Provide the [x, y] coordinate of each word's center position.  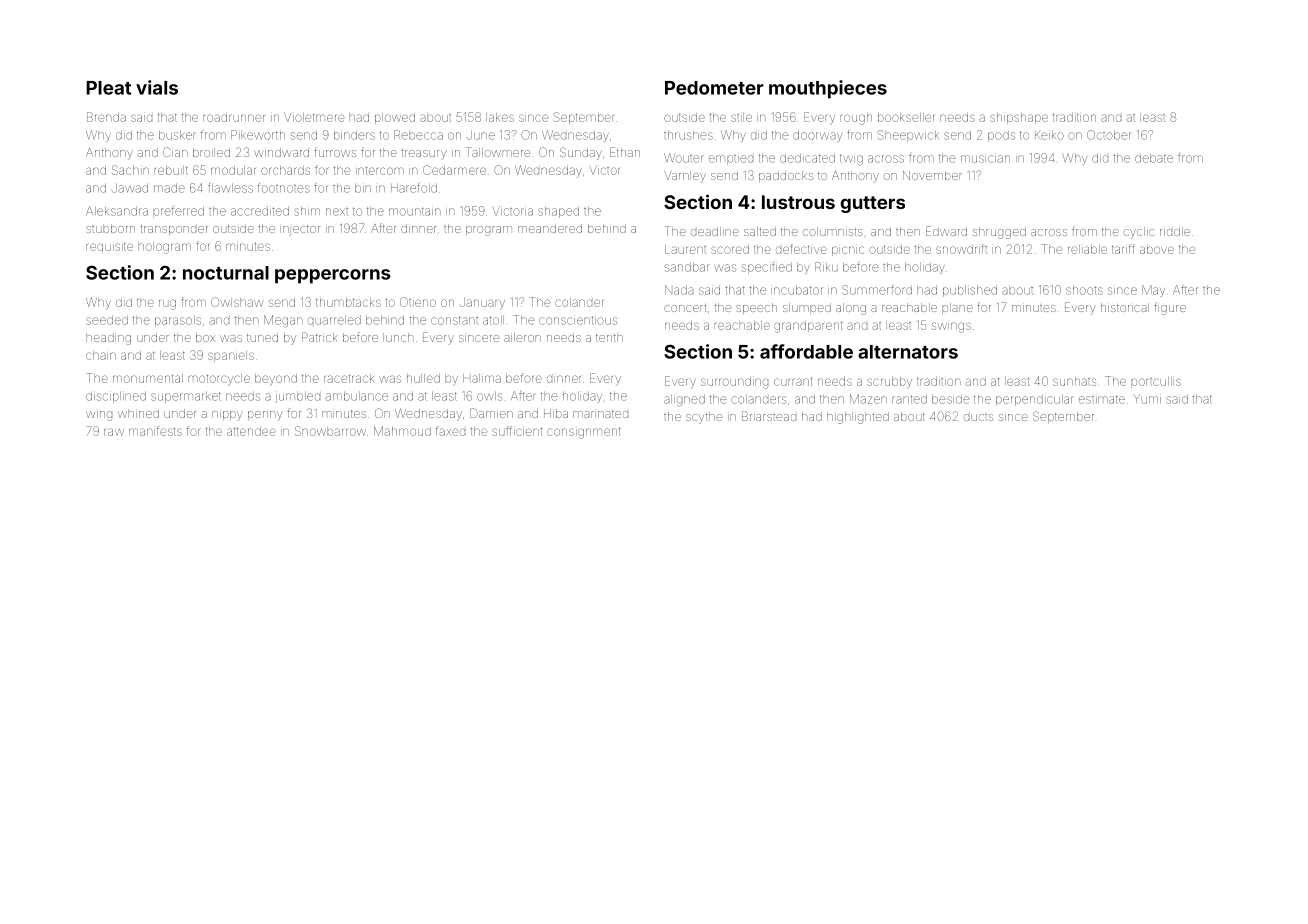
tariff [1123, 249]
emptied [731, 159]
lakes [500, 117]
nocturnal [226, 273]
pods [1001, 136]
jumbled [297, 397]
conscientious [578, 320]
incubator [797, 290]
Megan [283, 321]
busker [177, 135]
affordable [806, 351]
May [1153, 291]
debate [1154, 158]
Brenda [106, 117]
